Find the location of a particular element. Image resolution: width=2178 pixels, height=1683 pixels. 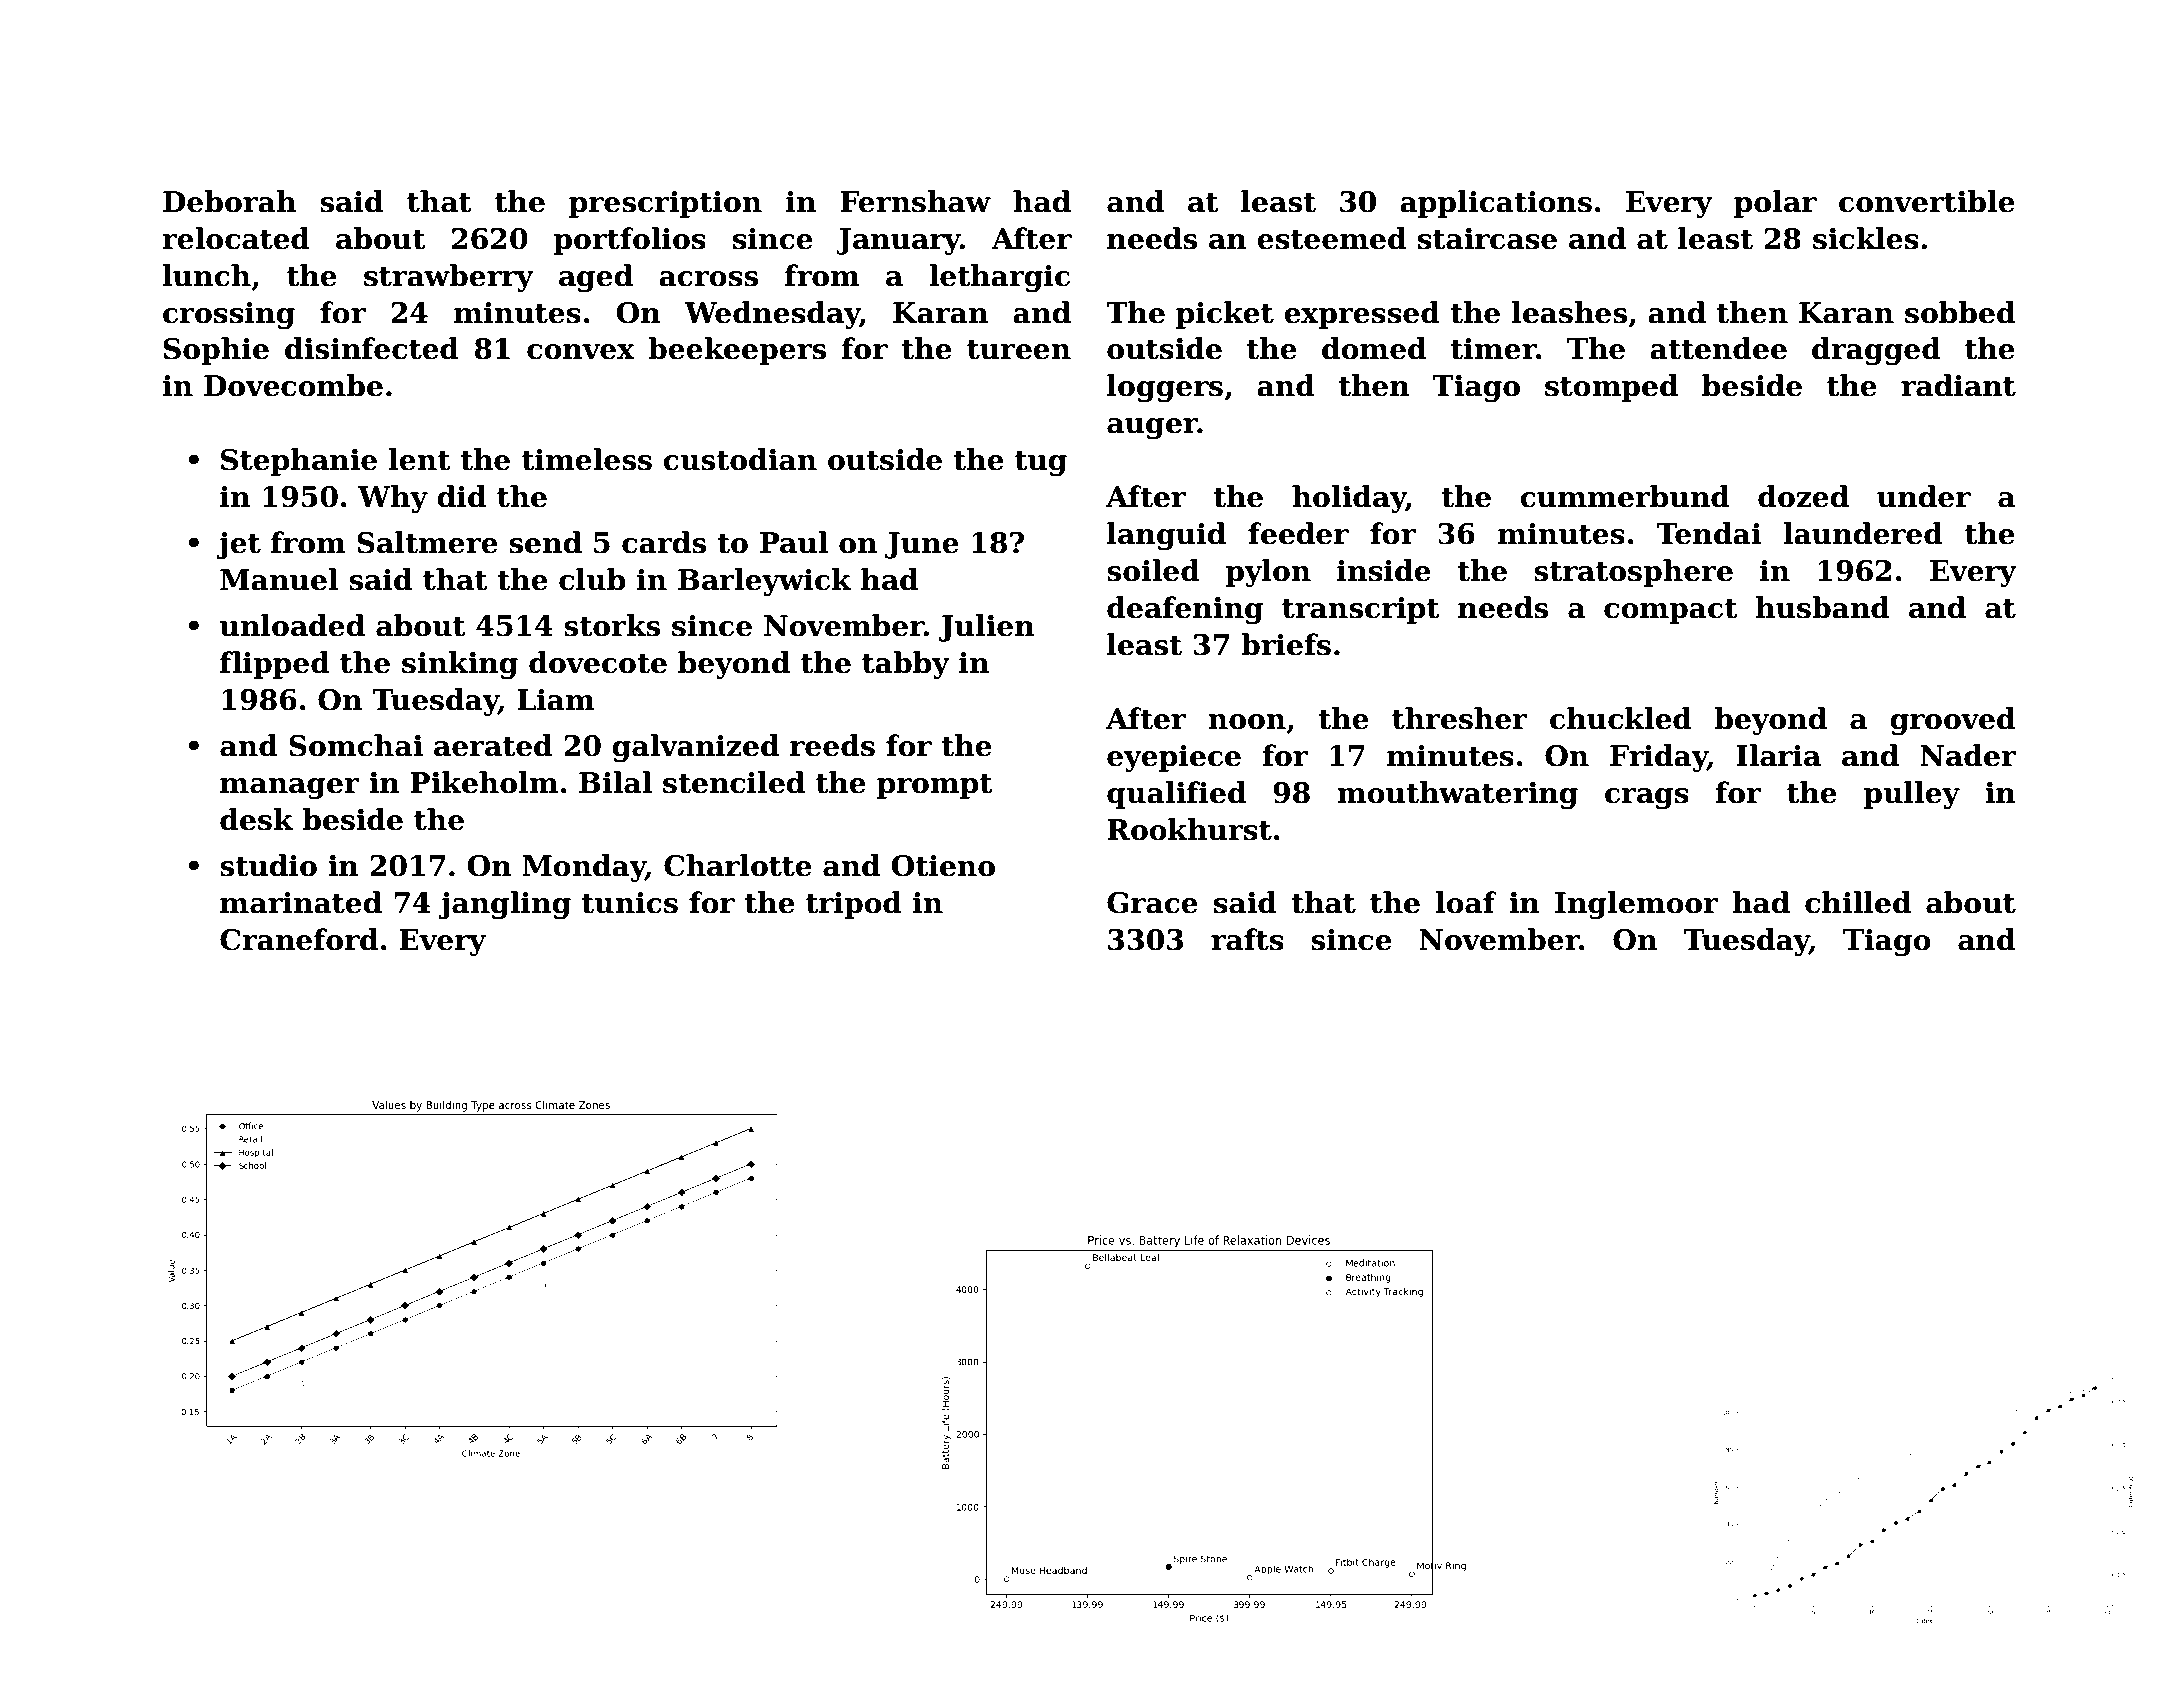

rafts is located at coordinates (1247, 939).
